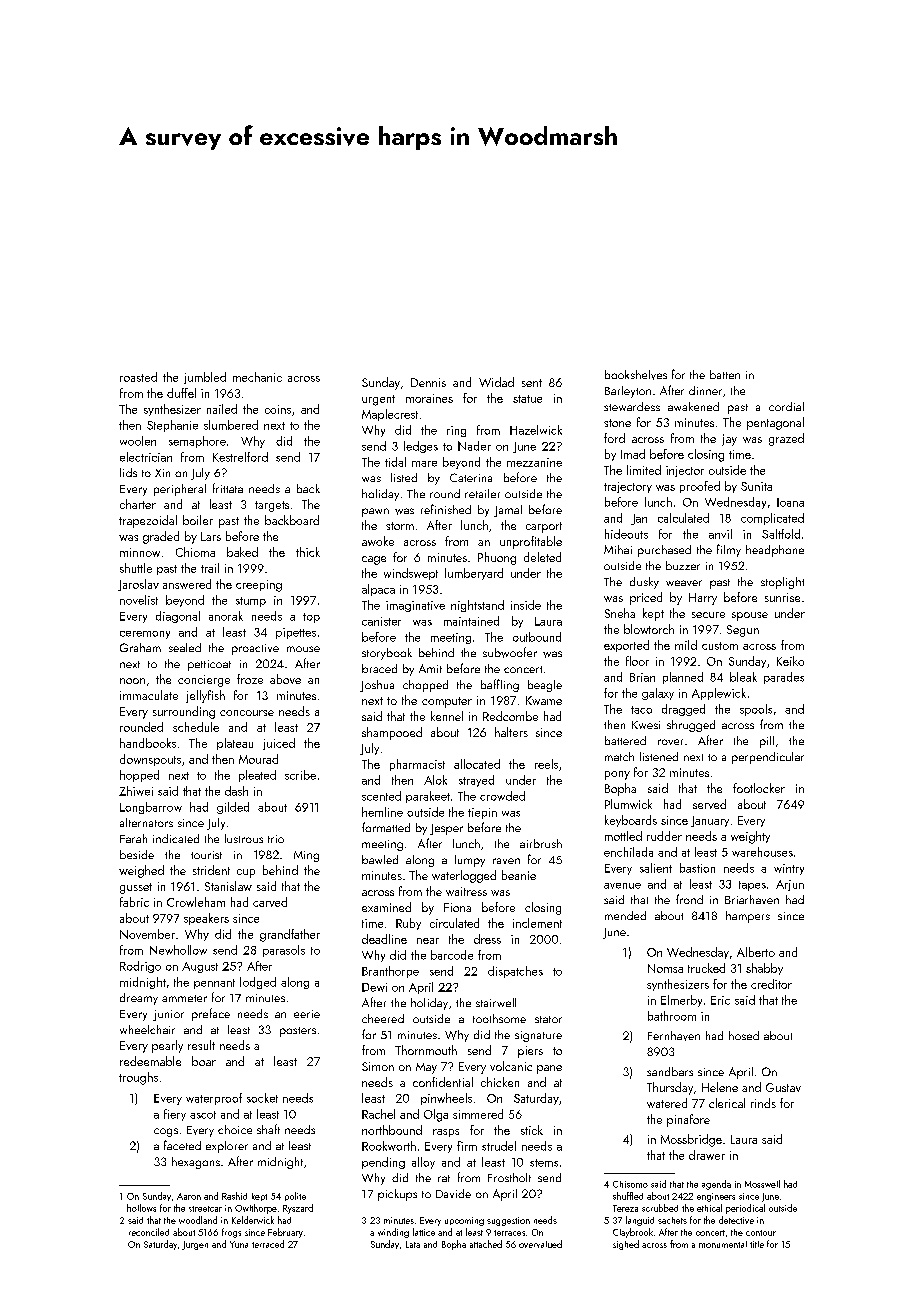 The width and height of the screenshot is (924, 1308). What do you see at coordinates (670, 742) in the screenshot?
I see `rover` at bounding box center [670, 742].
